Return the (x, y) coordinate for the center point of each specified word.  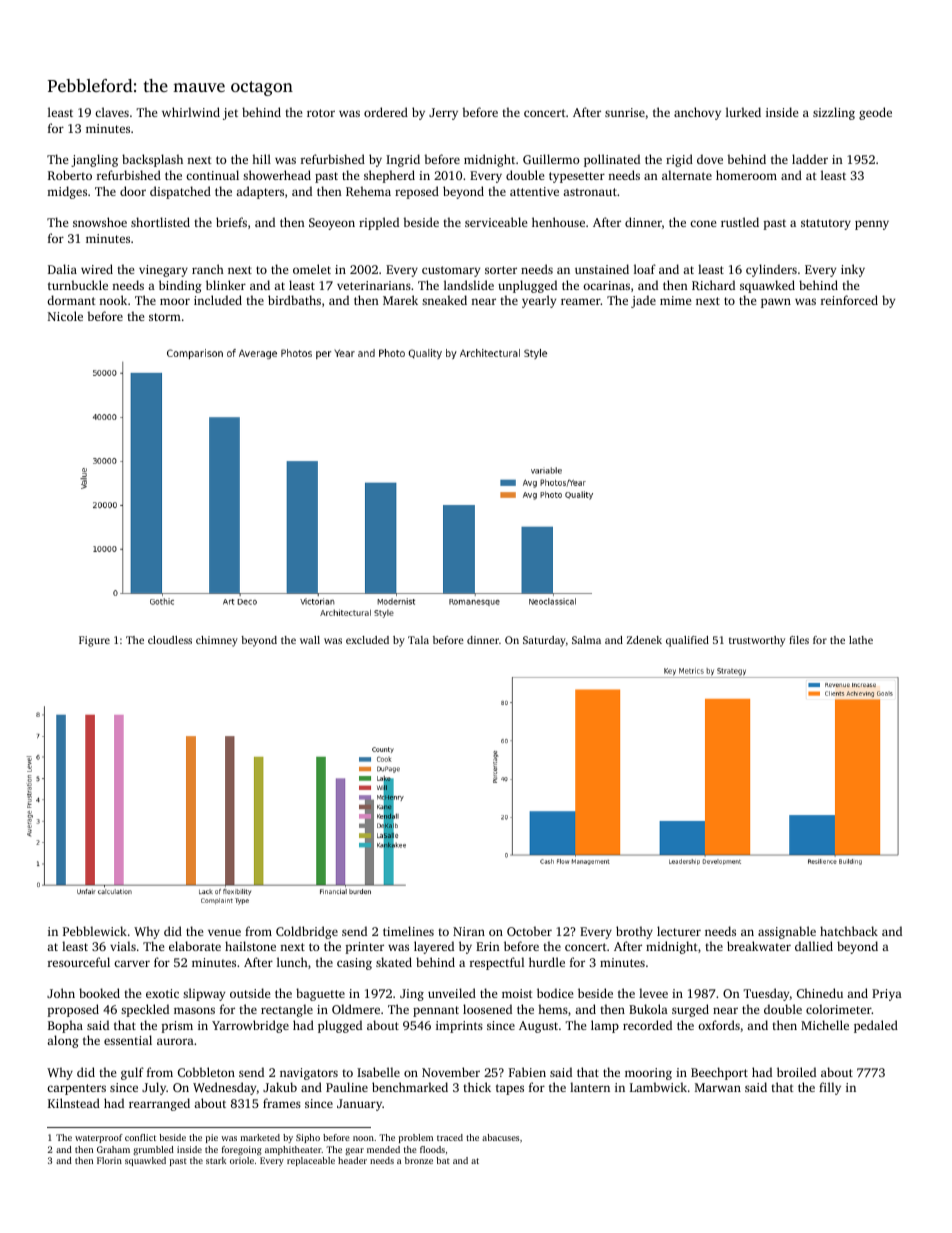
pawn (776, 303)
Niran (469, 931)
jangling (94, 160)
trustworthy (757, 641)
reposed (417, 192)
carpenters (76, 1089)
